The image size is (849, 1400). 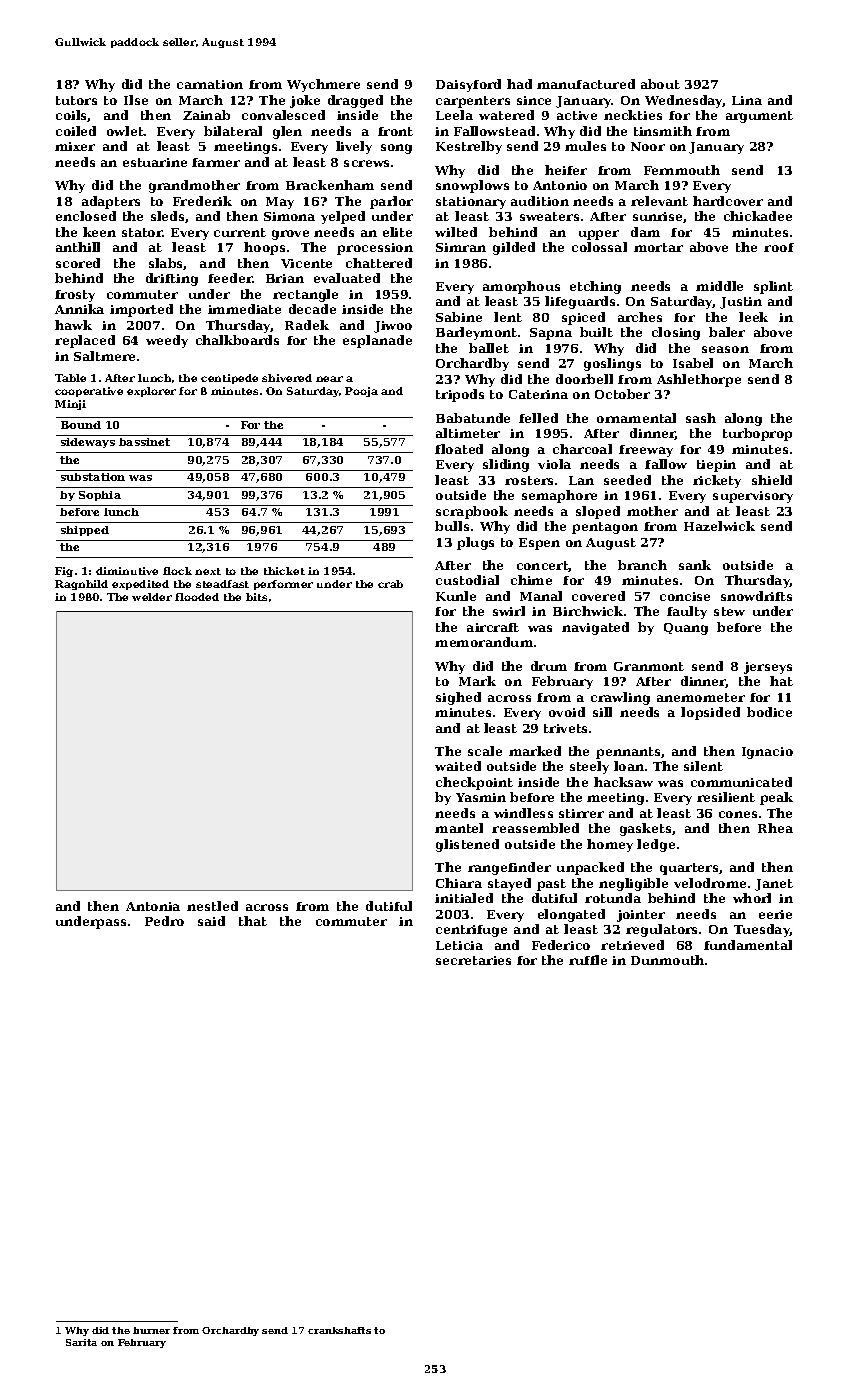 What do you see at coordinates (339, 1330) in the image?
I see `crankshafts` at bounding box center [339, 1330].
